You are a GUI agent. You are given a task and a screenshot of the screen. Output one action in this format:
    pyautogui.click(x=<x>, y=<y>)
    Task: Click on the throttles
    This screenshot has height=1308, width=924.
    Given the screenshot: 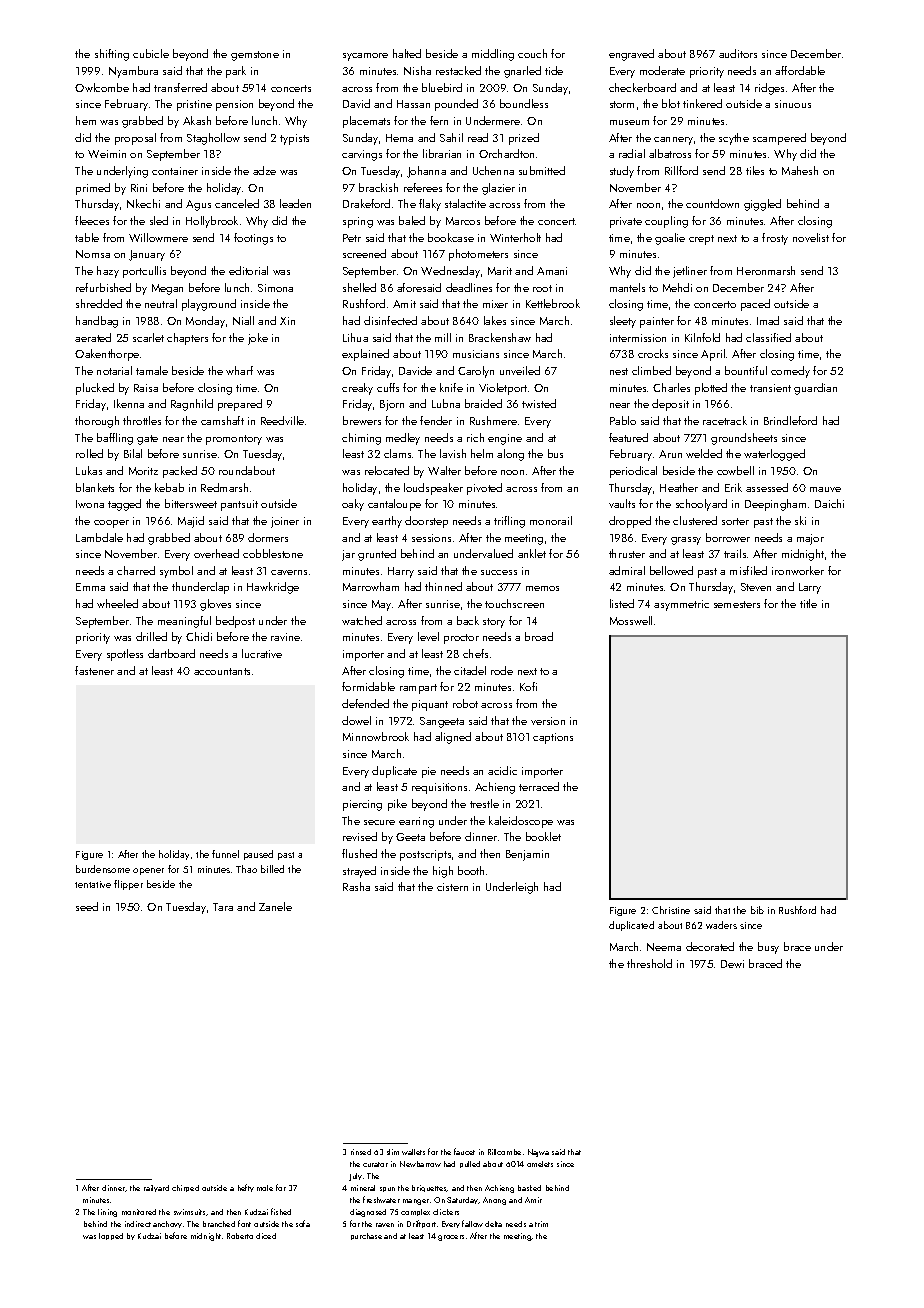 What is the action you would take?
    pyautogui.click(x=142, y=420)
